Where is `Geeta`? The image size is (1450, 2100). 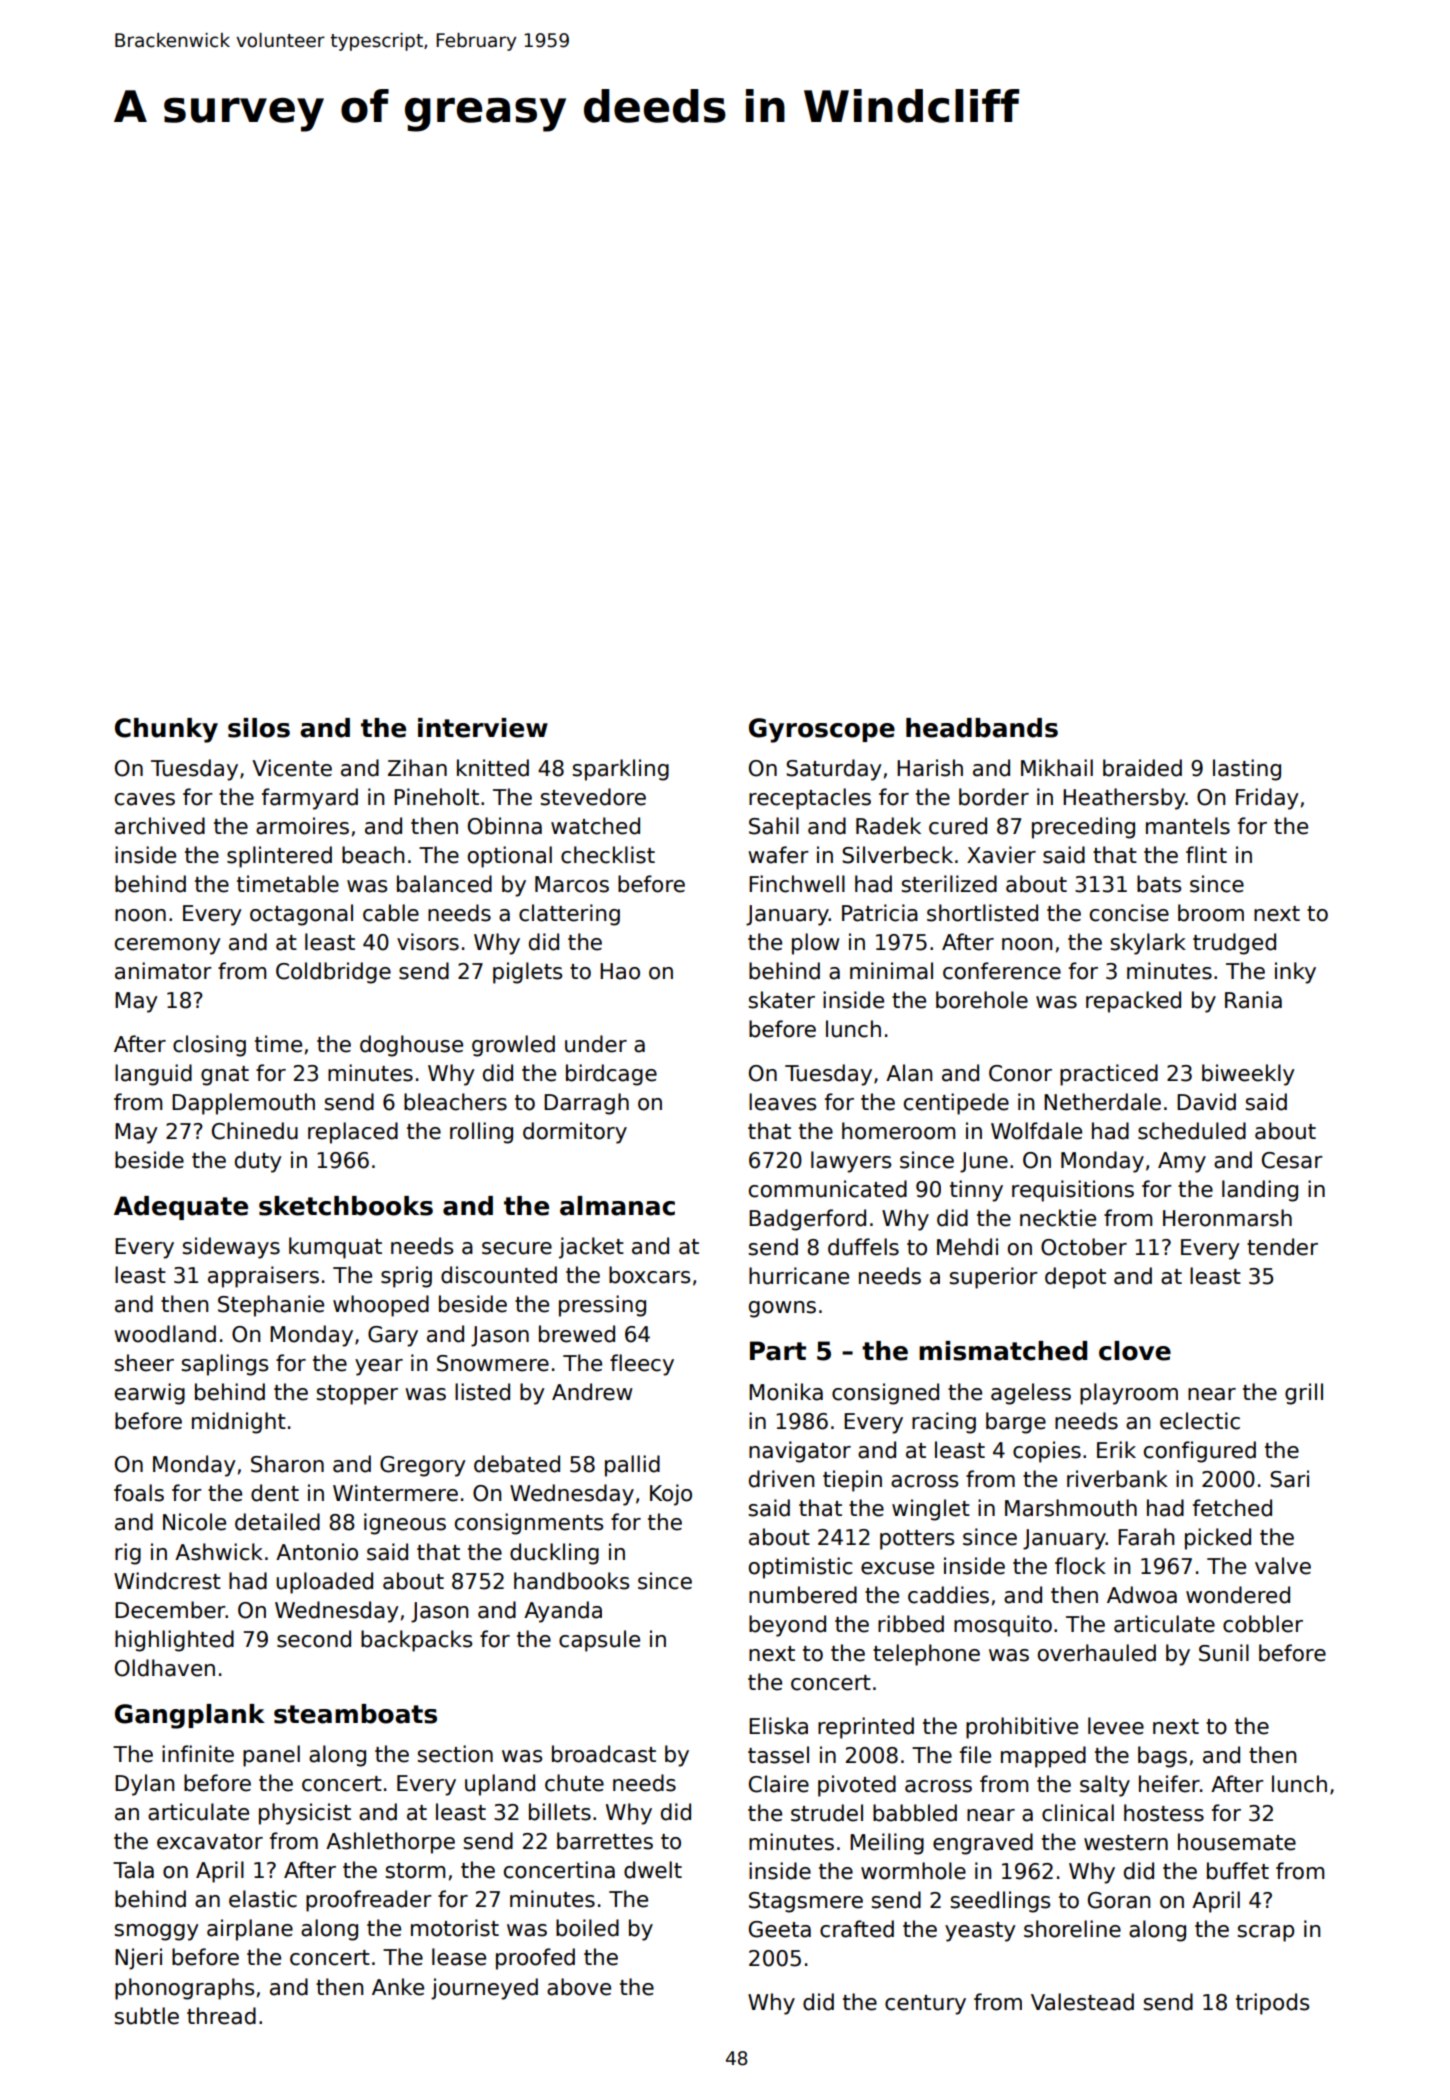
Geeta is located at coordinates (780, 1929).
